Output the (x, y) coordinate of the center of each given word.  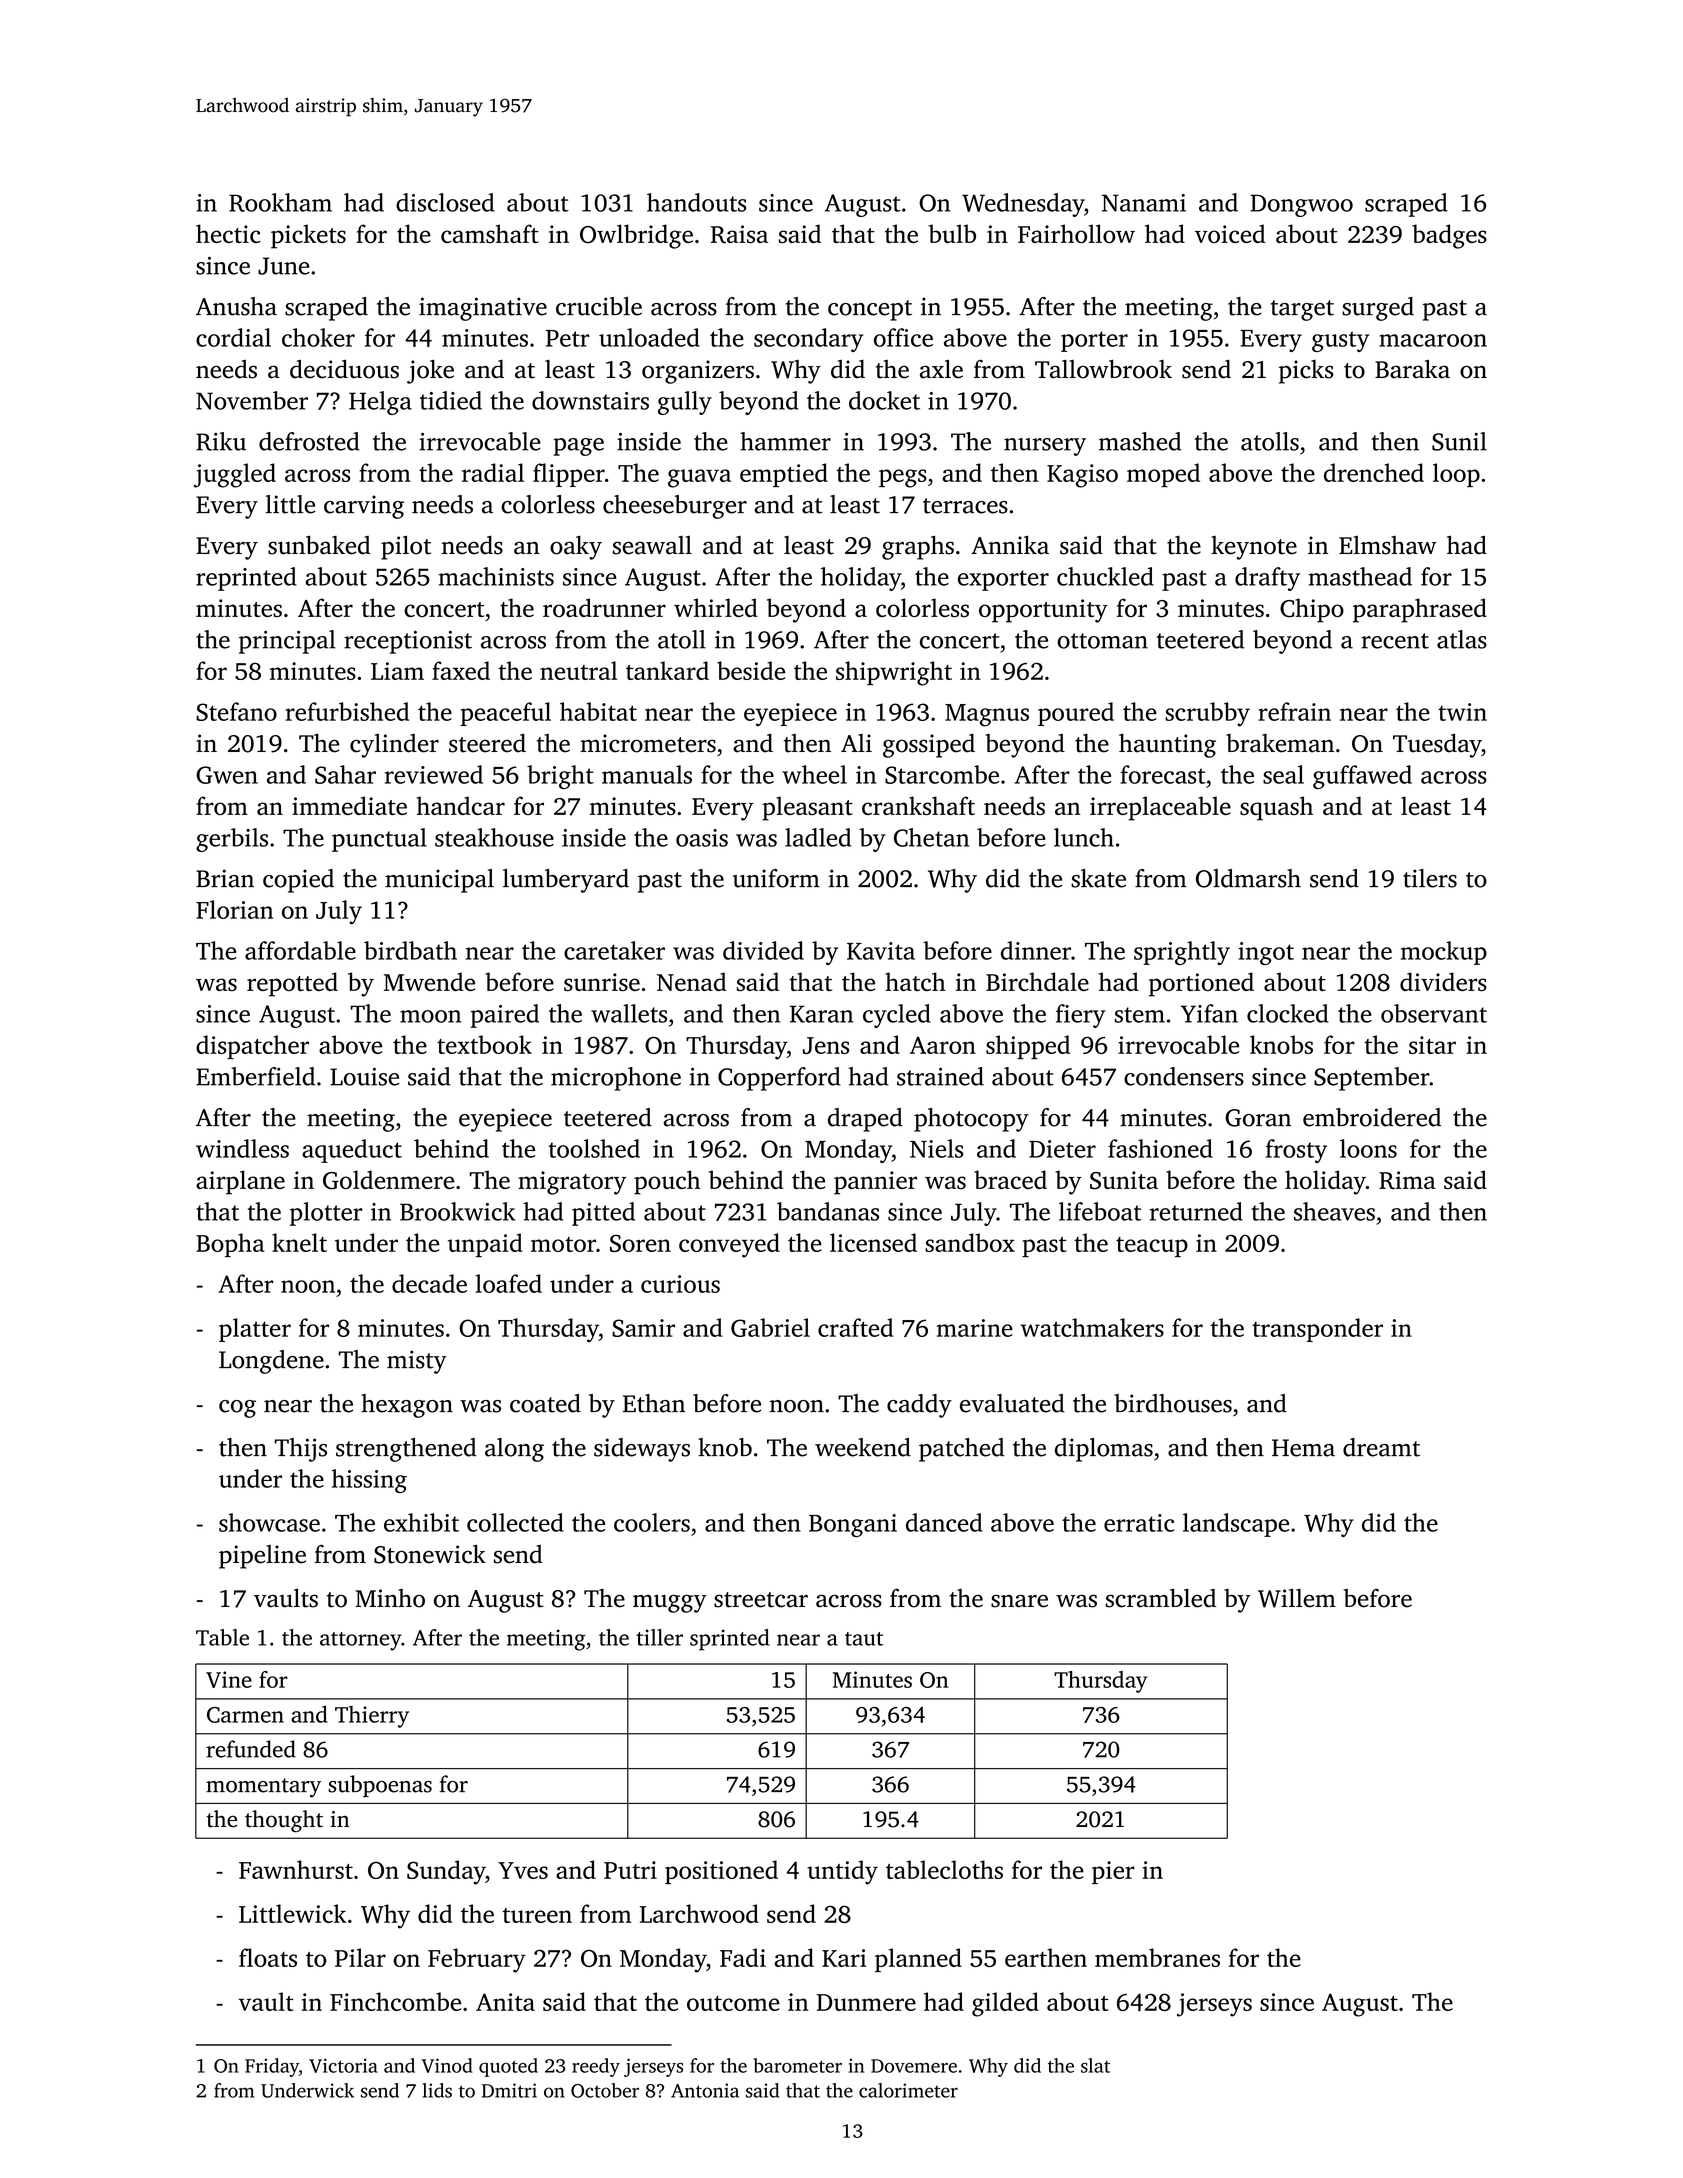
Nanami (1144, 203)
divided (763, 950)
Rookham (280, 202)
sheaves (1334, 1211)
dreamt (1381, 1447)
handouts (696, 202)
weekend (863, 1447)
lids (437, 2090)
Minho (390, 1598)
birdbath (410, 950)
